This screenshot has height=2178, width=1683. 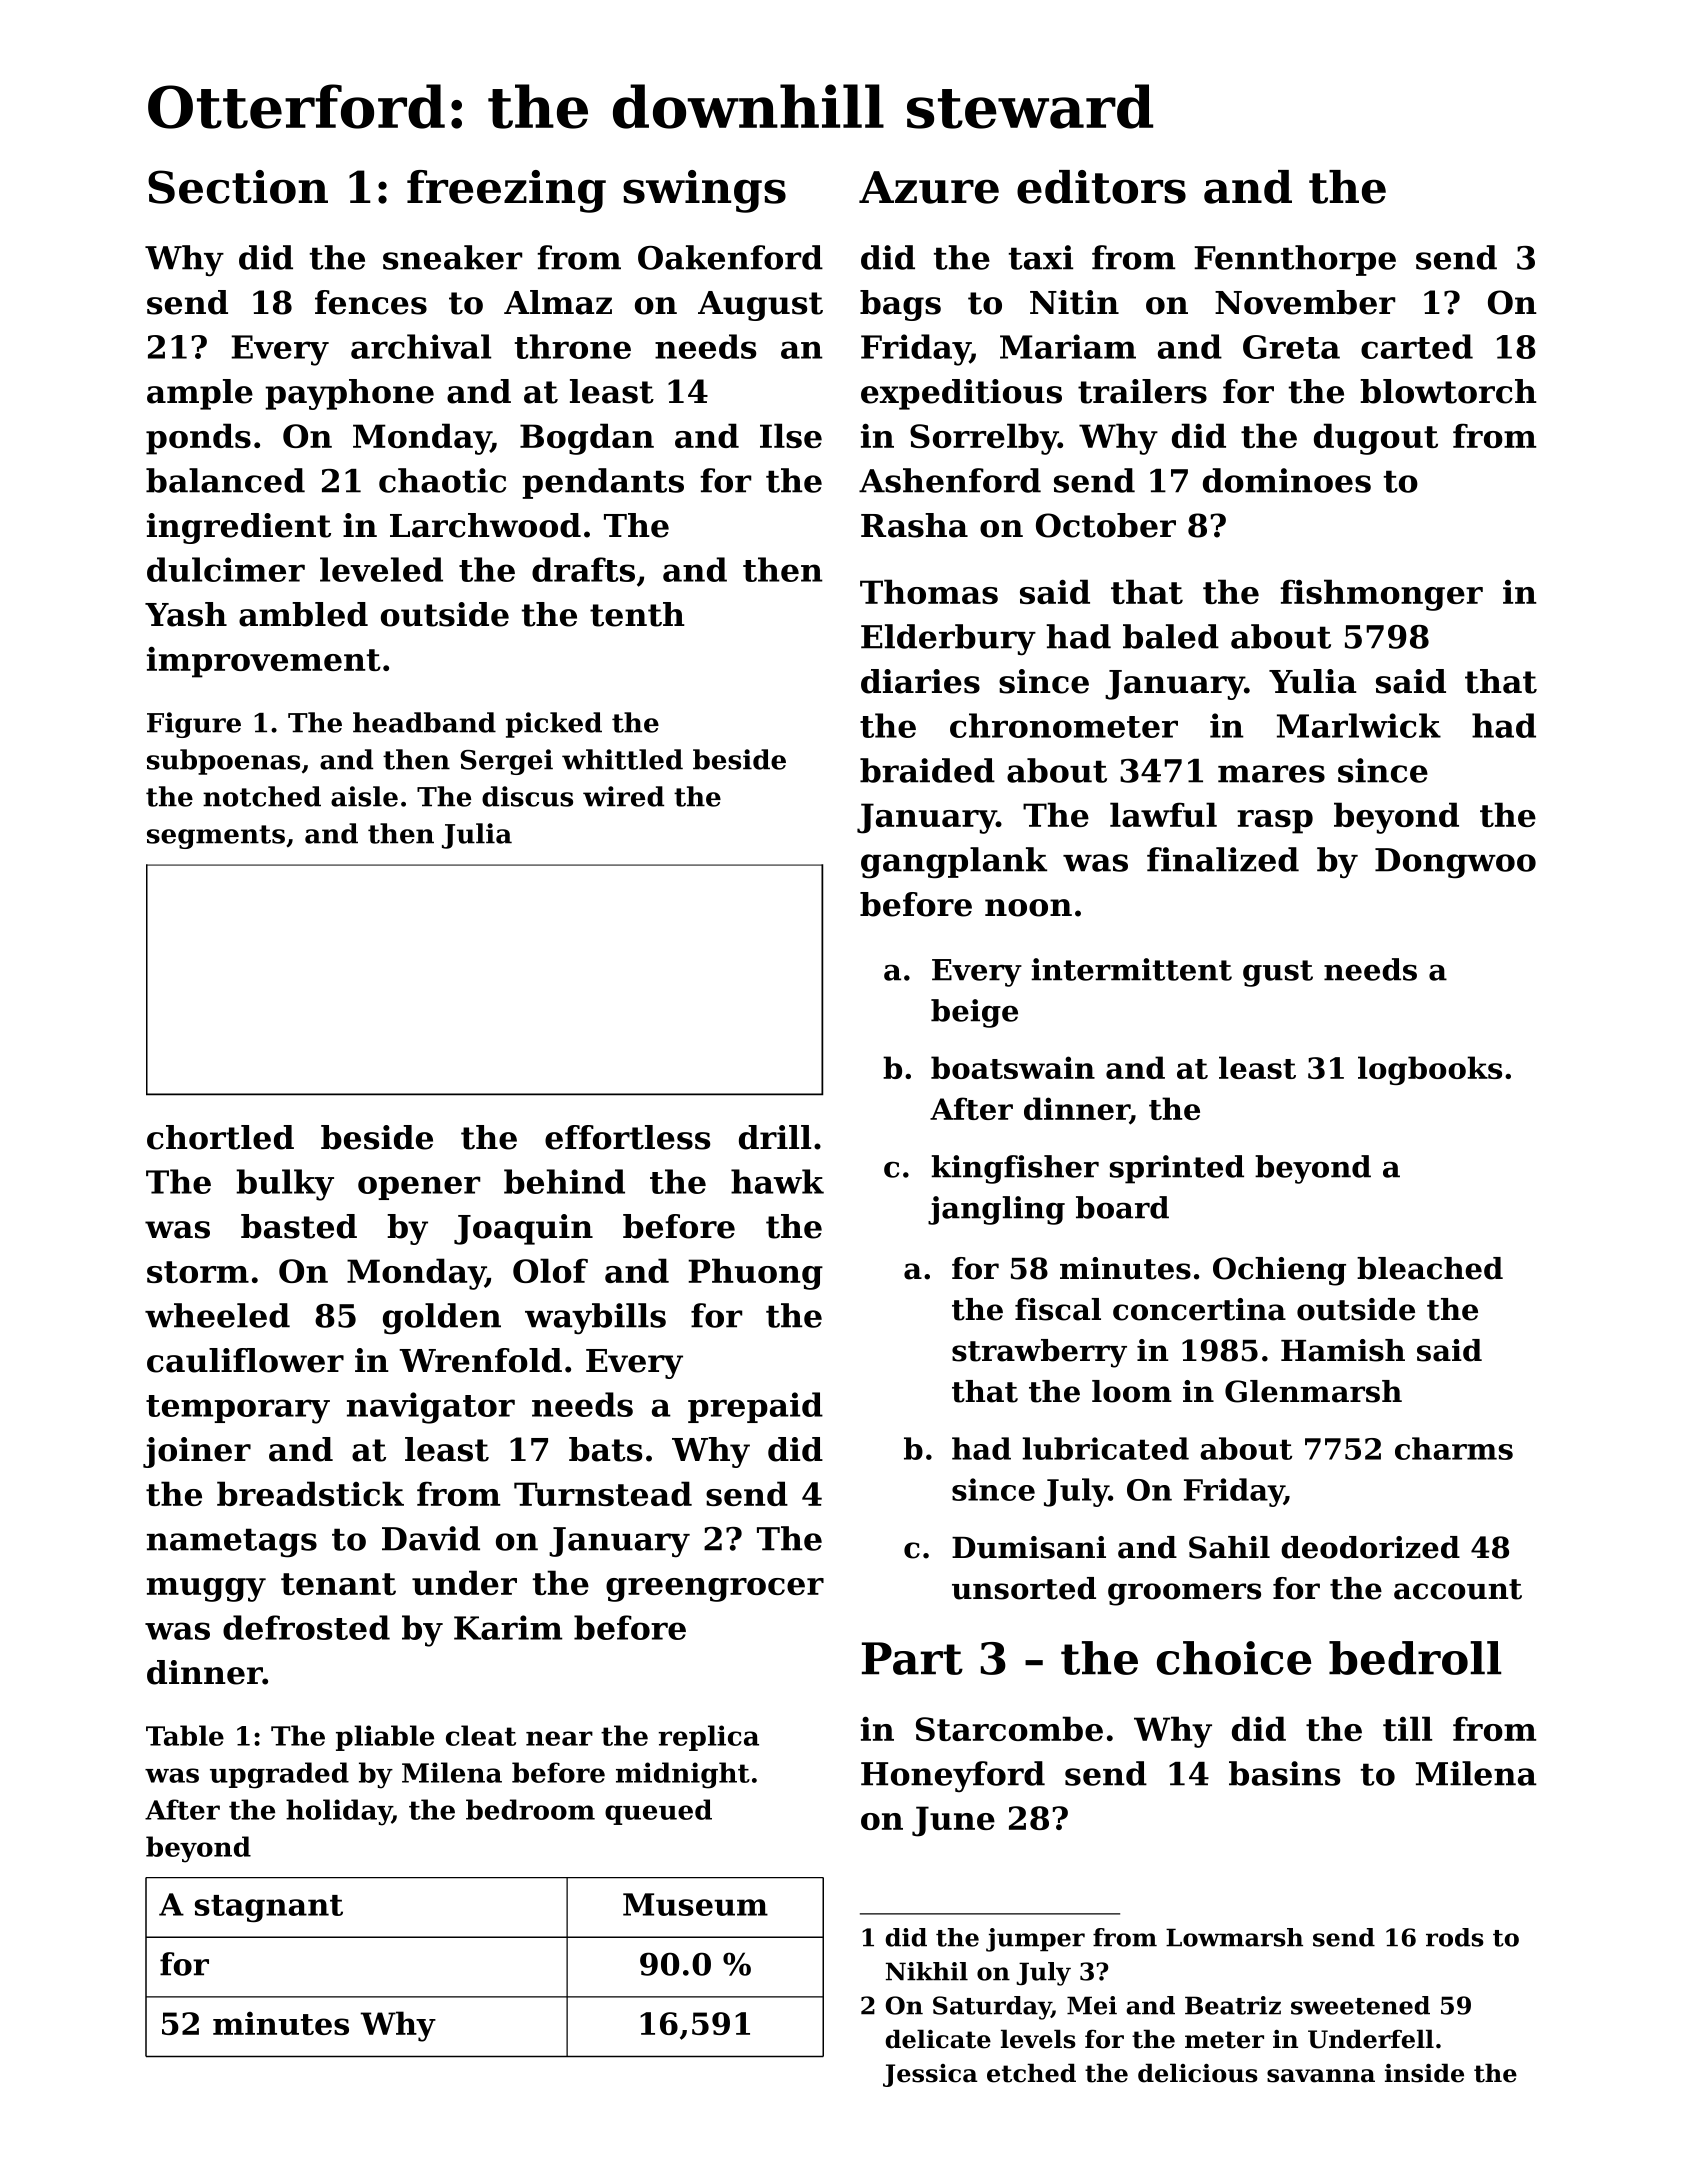 What do you see at coordinates (1430, 1268) in the screenshot?
I see `bleached` at bounding box center [1430, 1268].
